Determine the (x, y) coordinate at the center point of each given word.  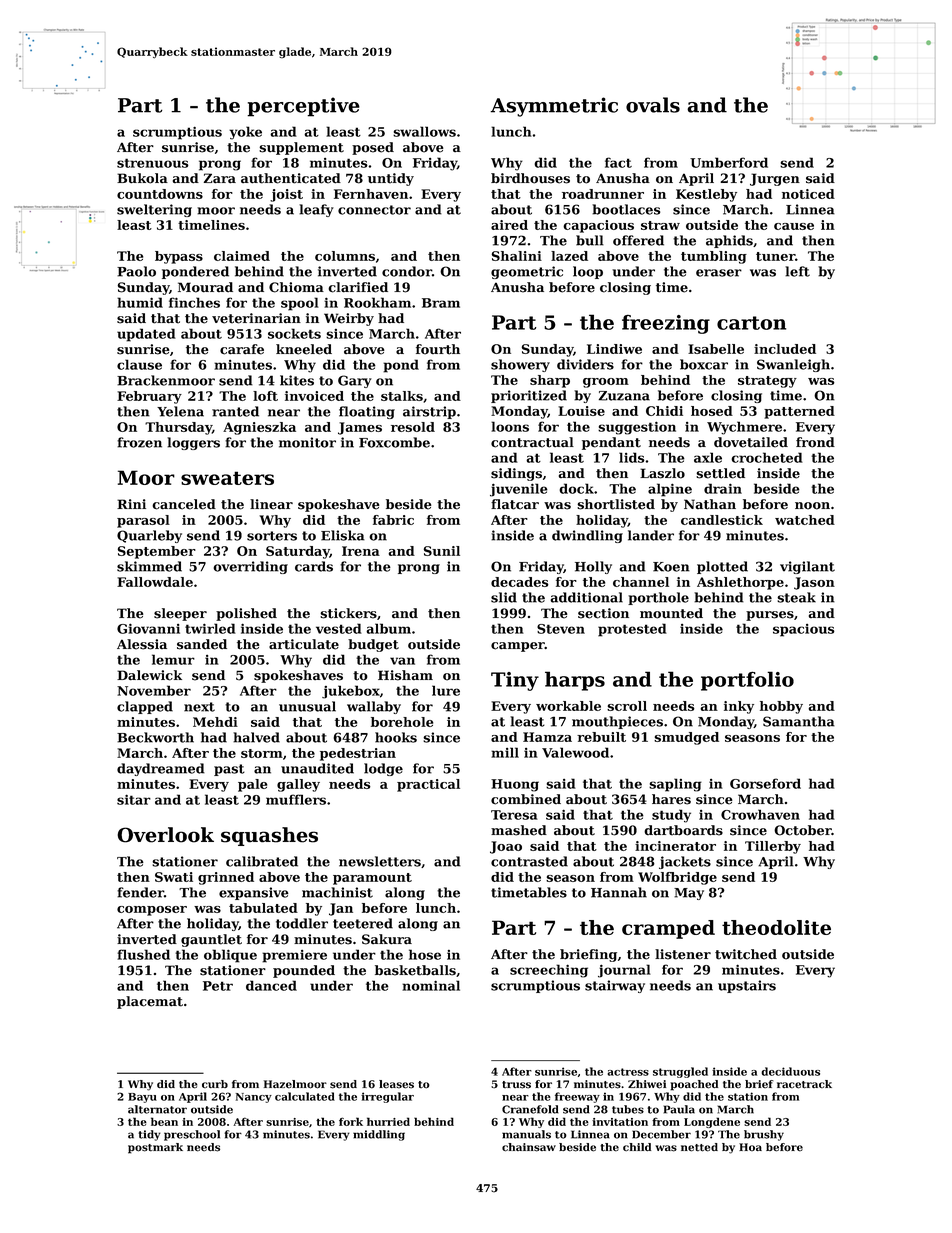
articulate (304, 644)
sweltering (154, 210)
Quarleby (149, 536)
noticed (808, 194)
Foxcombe (394, 442)
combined (526, 799)
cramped (668, 929)
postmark (155, 1148)
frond (815, 442)
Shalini (517, 256)
